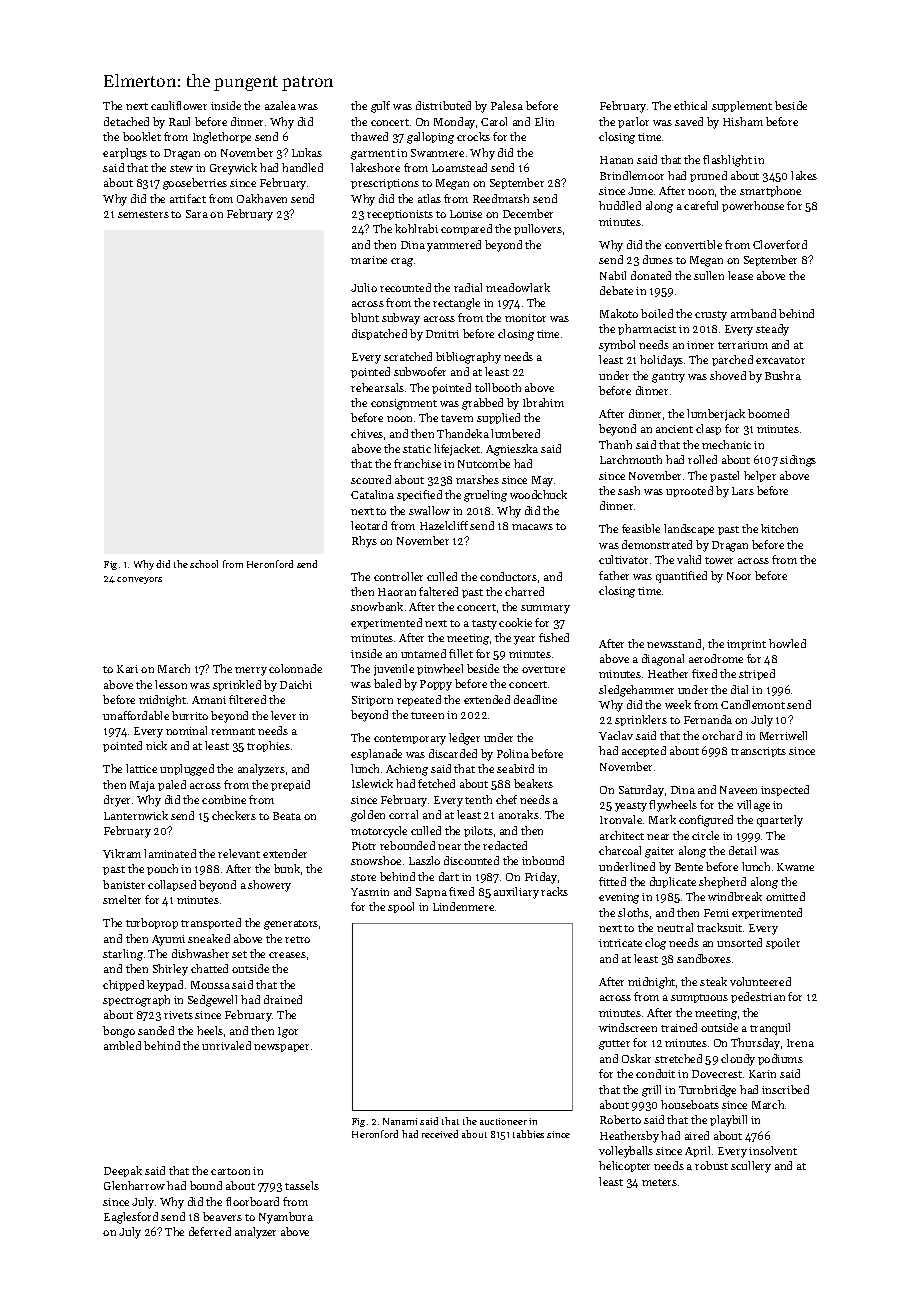 This document has width=924, height=1308. Describe the element at coordinates (126, 121) in the document. I see `detached` at that location.
